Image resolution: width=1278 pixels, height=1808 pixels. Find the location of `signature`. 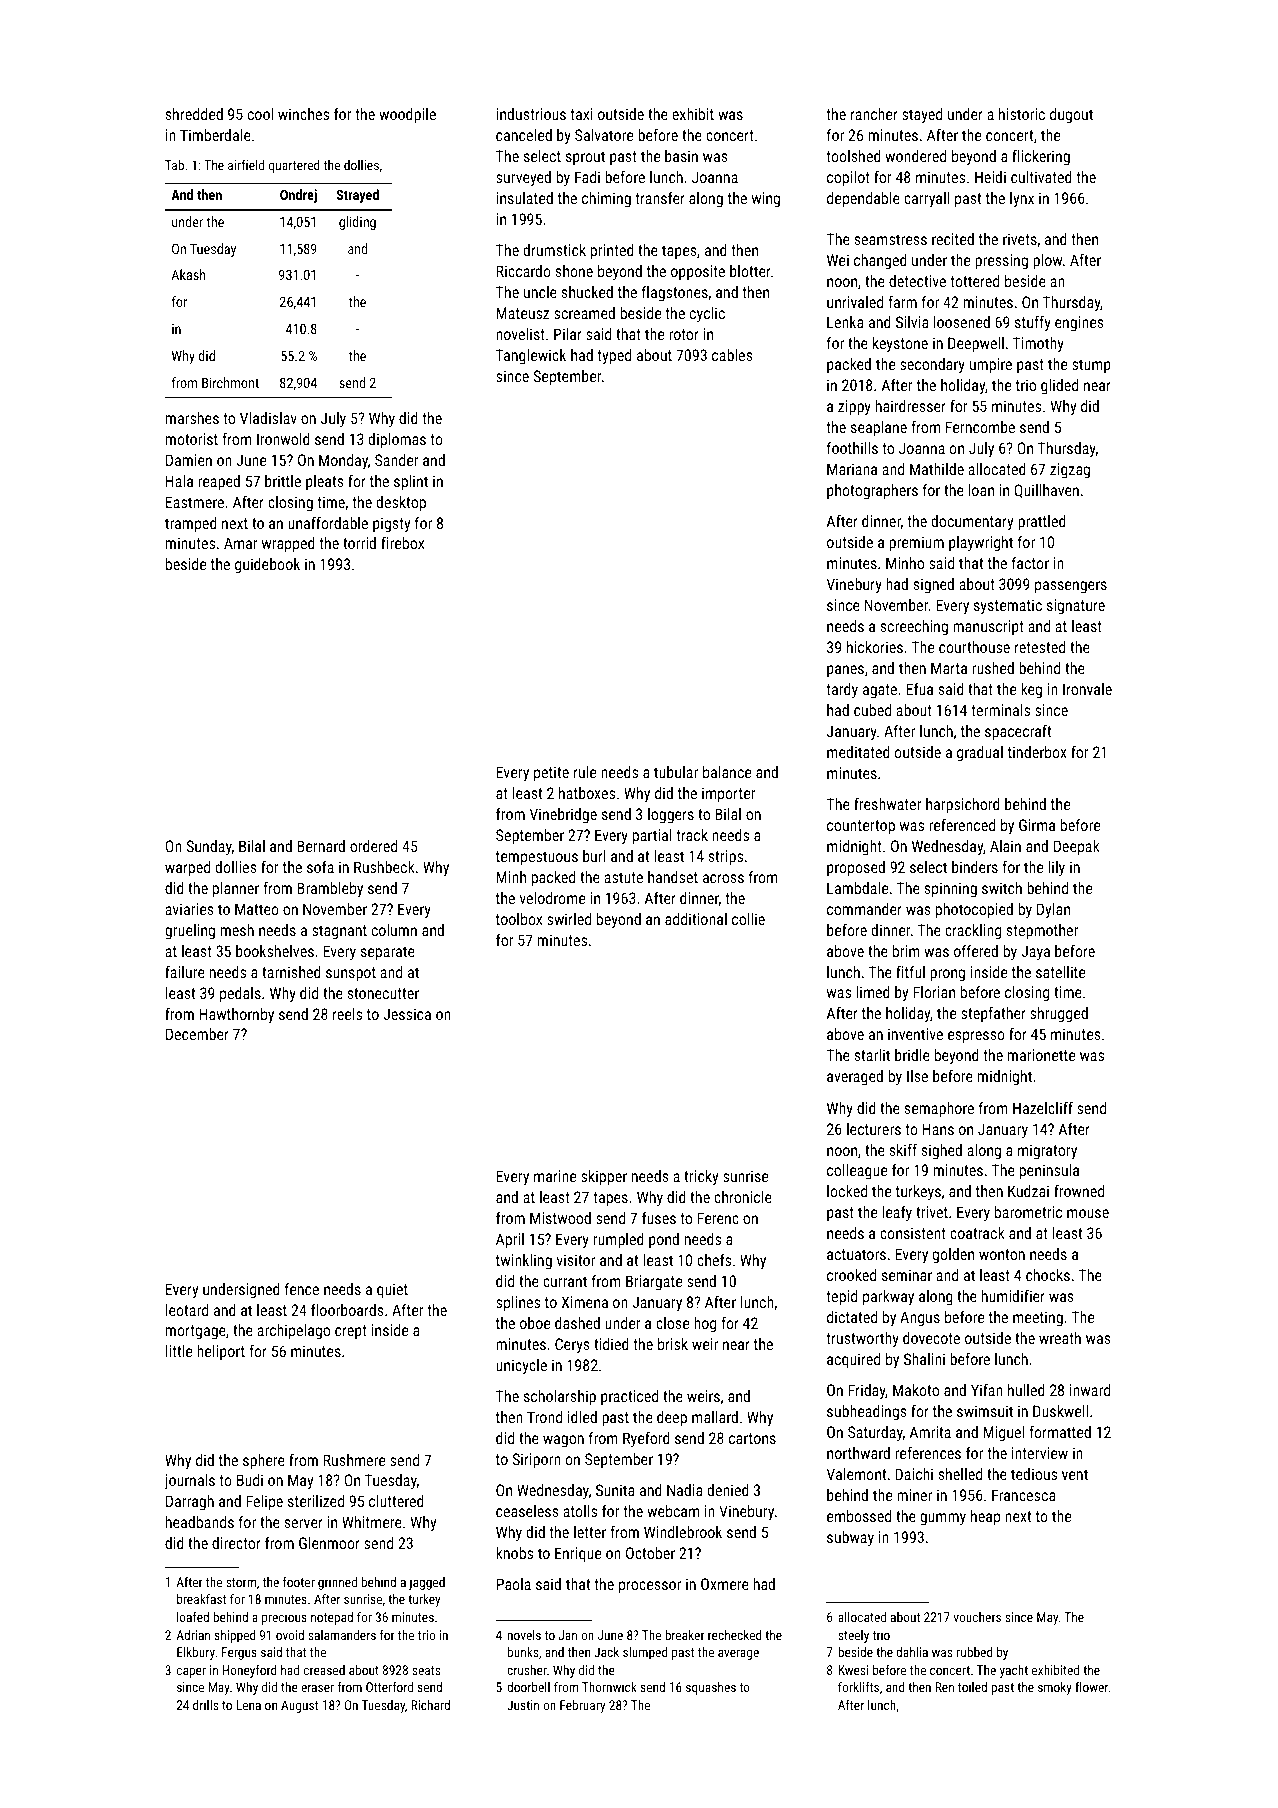

signature is located at coordinates (1076, 607).
